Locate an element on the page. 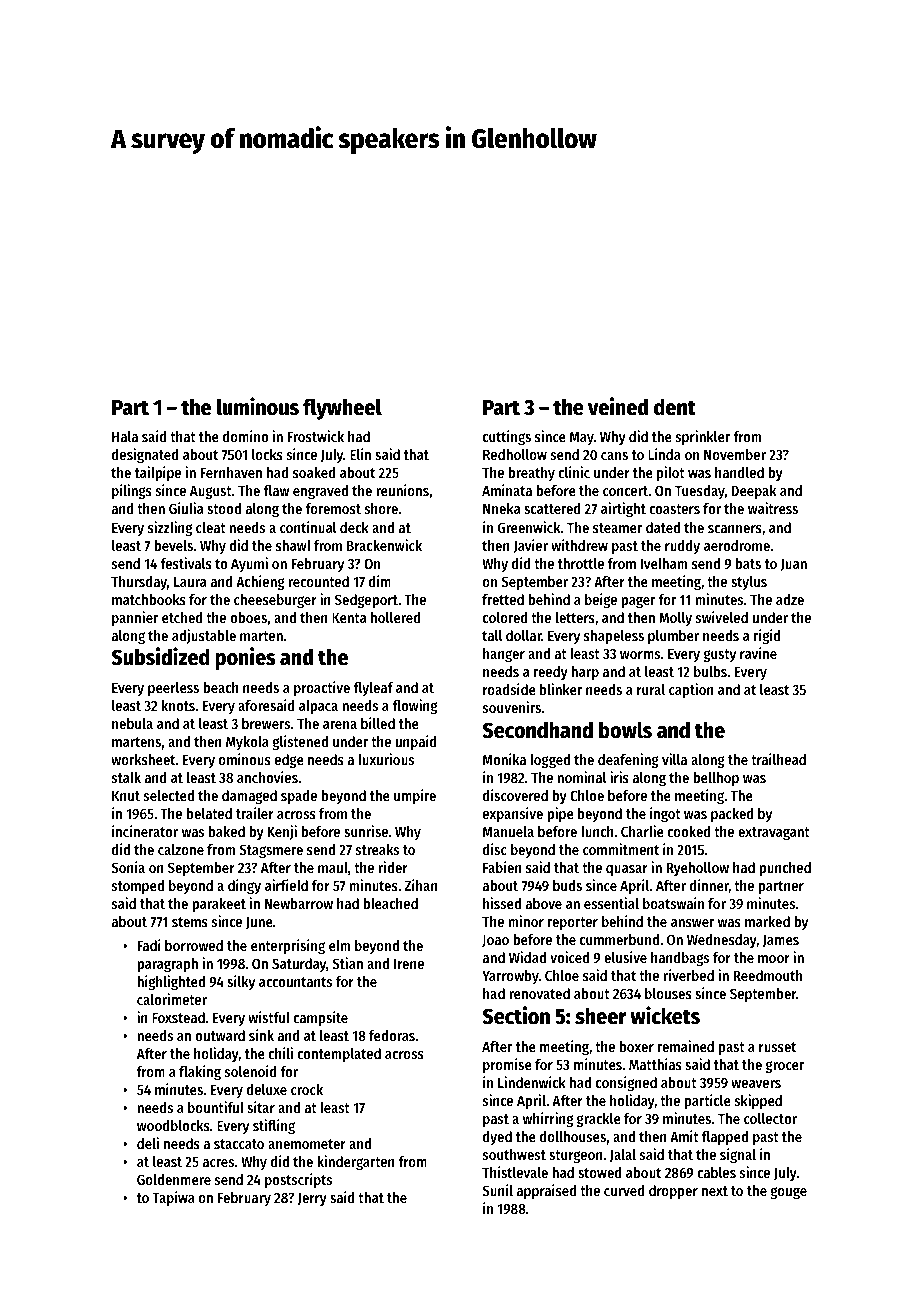 This image has height=1308, width=924. Tapiwa is located at coordinates (173, 1198).
